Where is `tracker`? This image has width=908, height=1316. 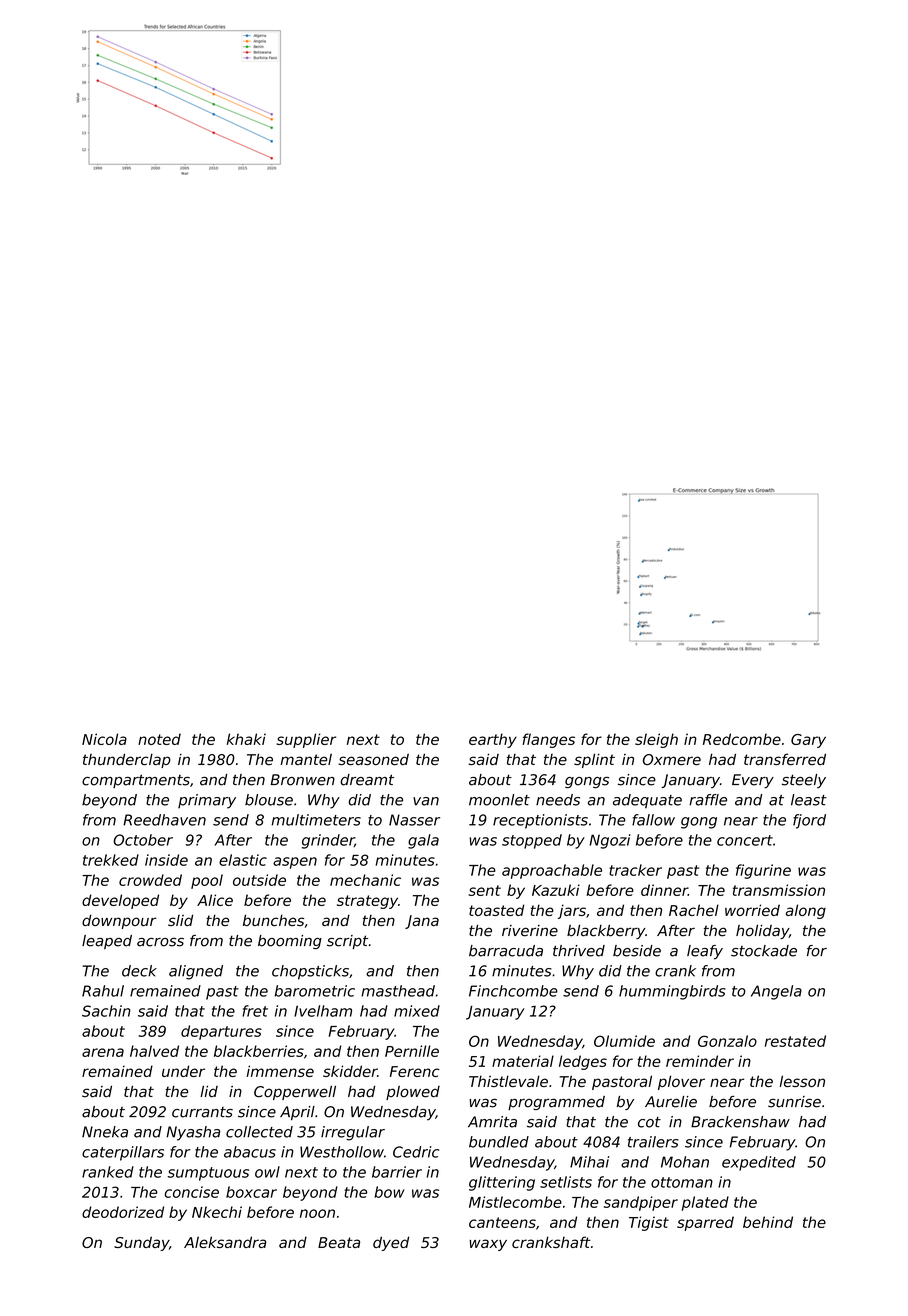
tracker is located at coordinates (635, 870).
